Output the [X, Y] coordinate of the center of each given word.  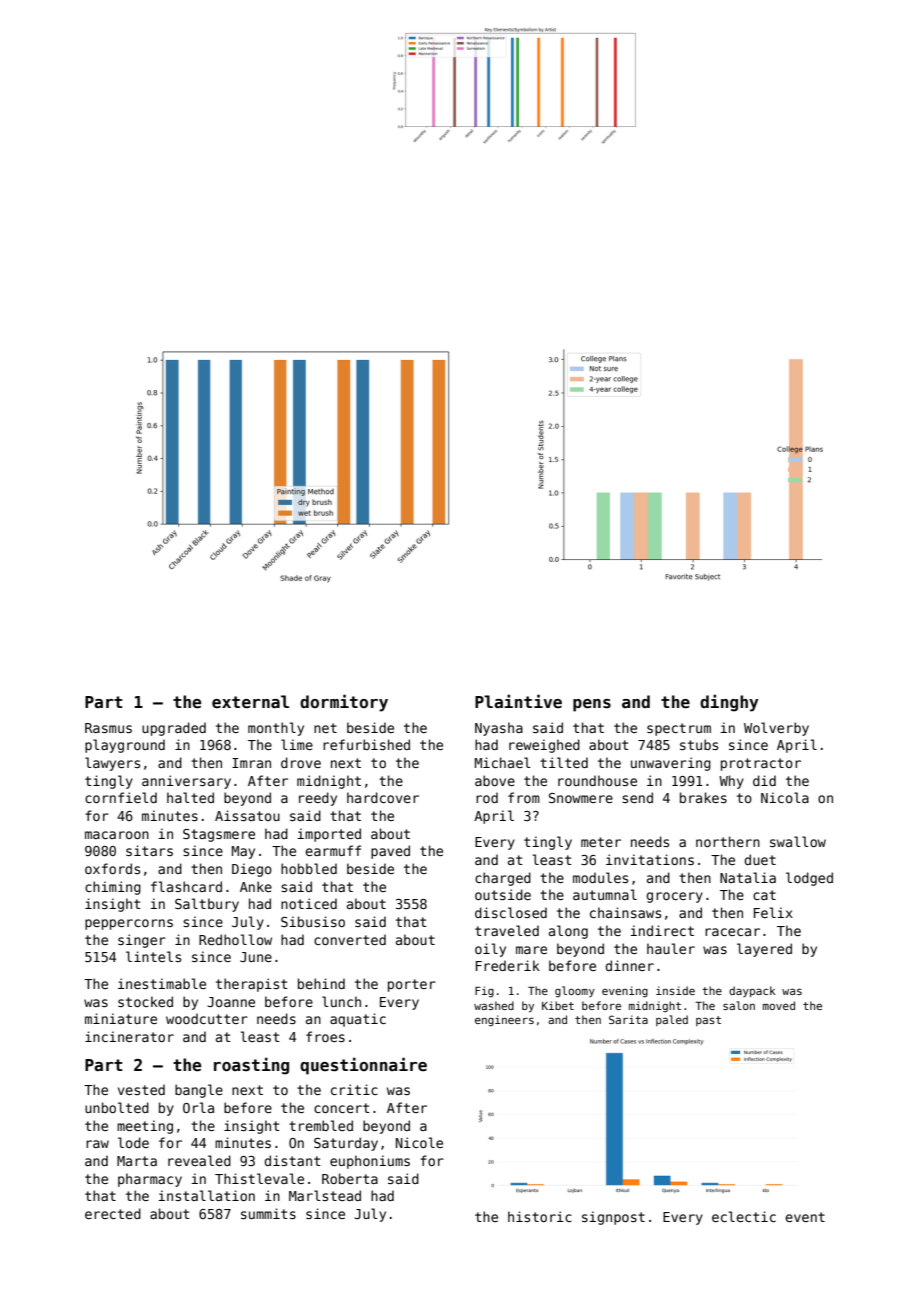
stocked [145, 1001]
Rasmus [108, 728]
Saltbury [207, 905]
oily [490, 950]
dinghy [729, 703]
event [805, 1217]
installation [207, 1195]
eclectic [744, 1216]
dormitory [344, 703]
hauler [671, 948]
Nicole [419, 1142]
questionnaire [363, 1066]
